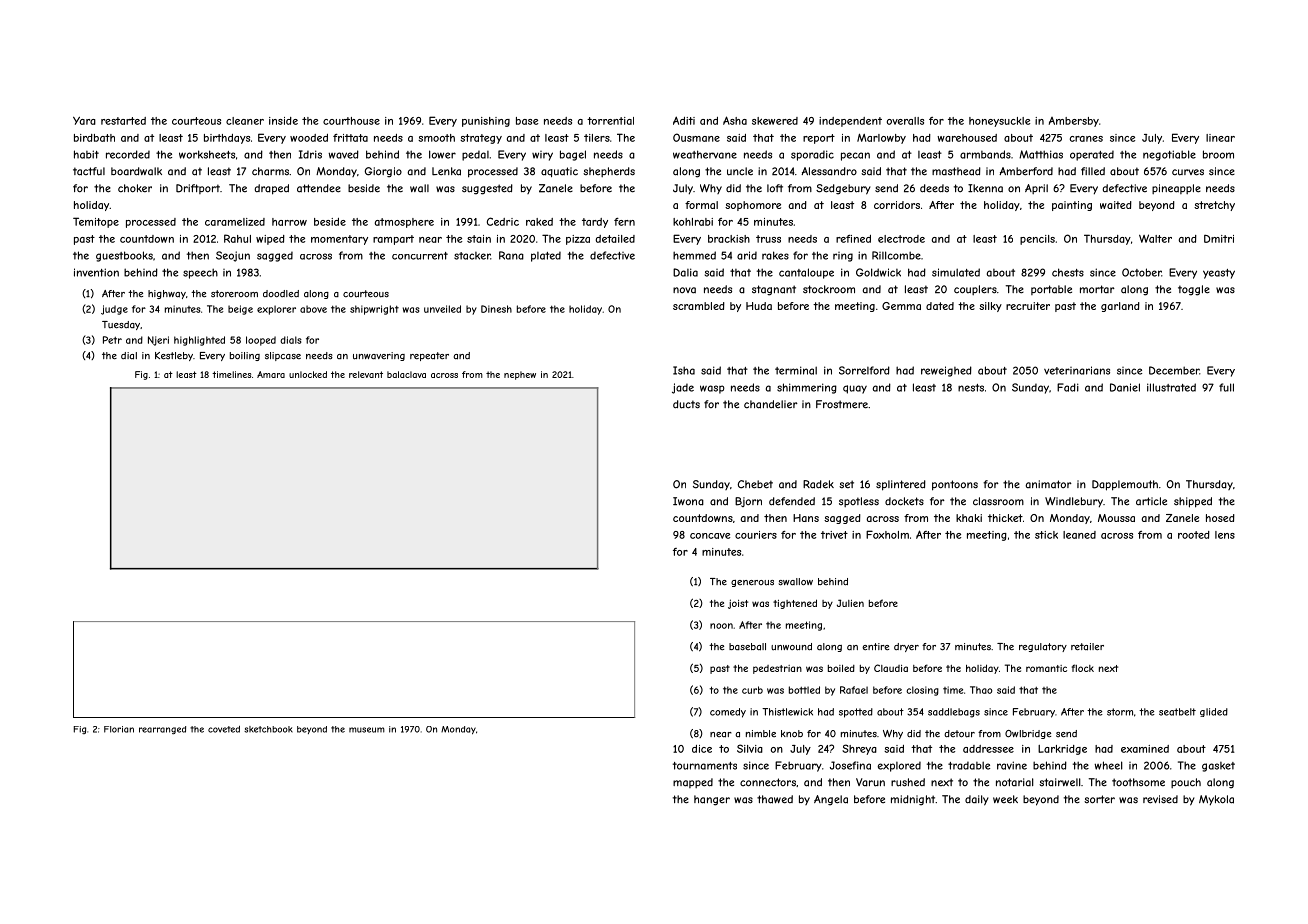 The image size is (1308, 924). I want to click on punishing, so click(486, 122).
